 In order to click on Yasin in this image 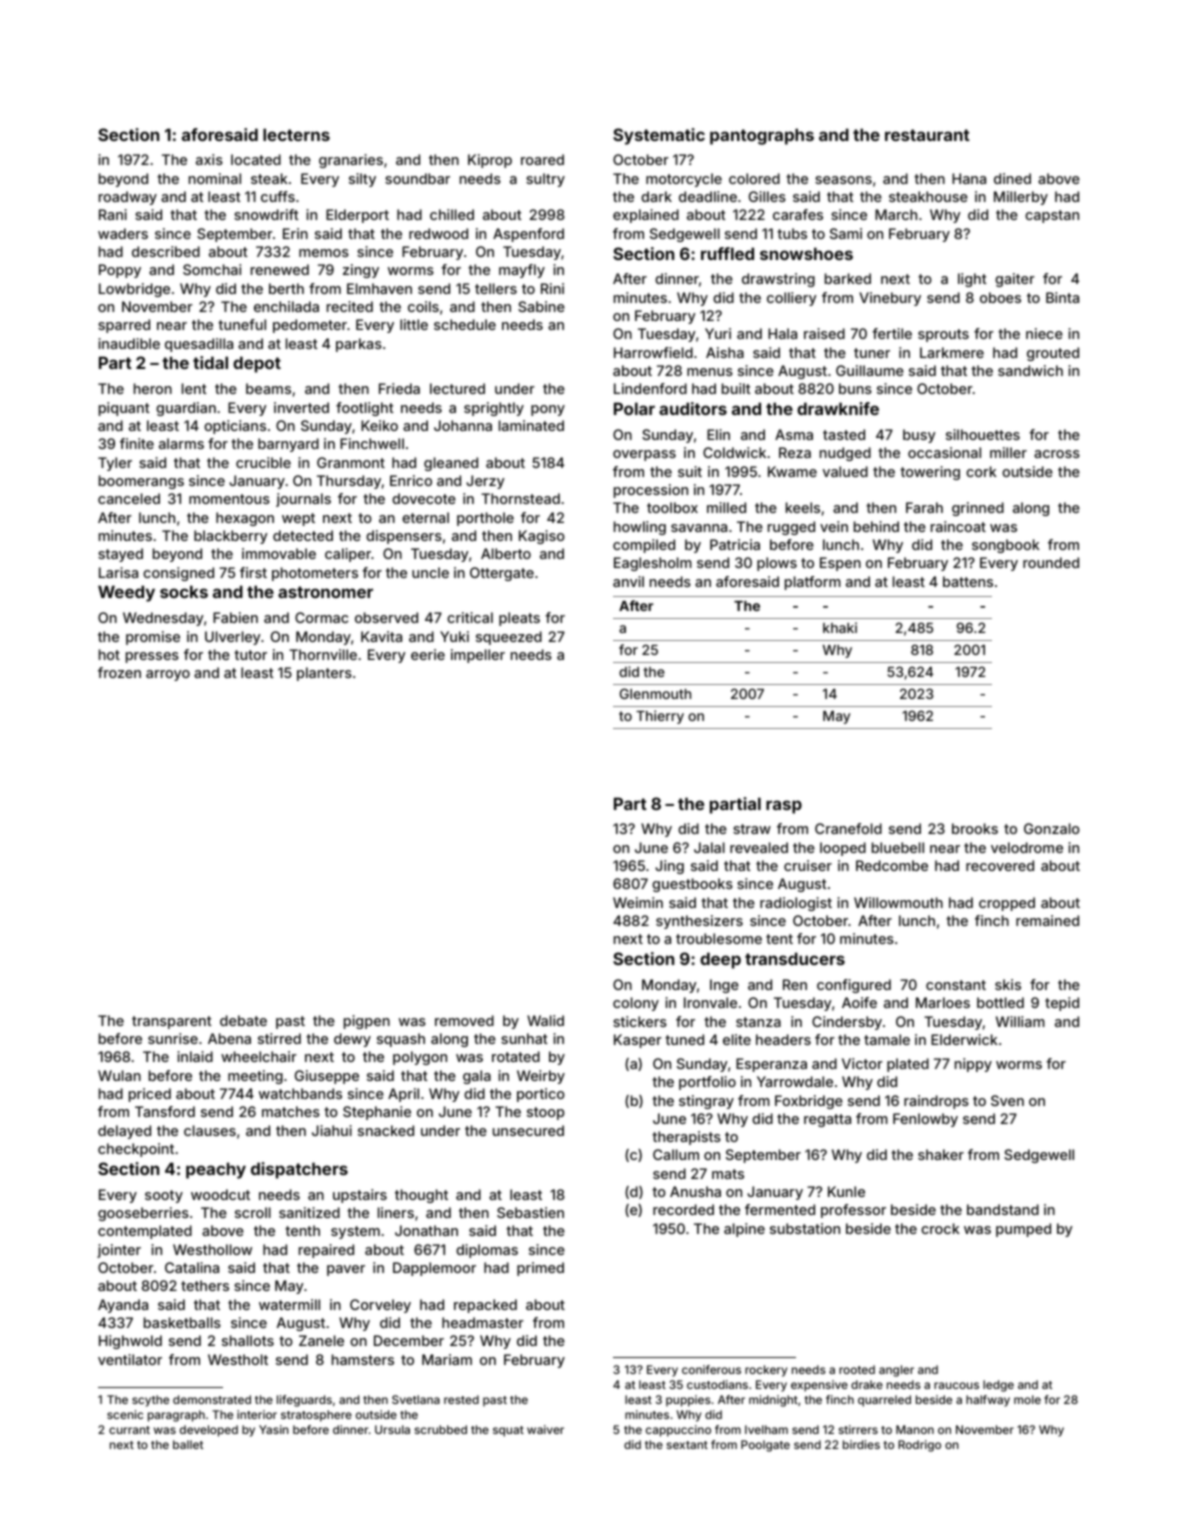, I will do `click(274, 1429)`.
